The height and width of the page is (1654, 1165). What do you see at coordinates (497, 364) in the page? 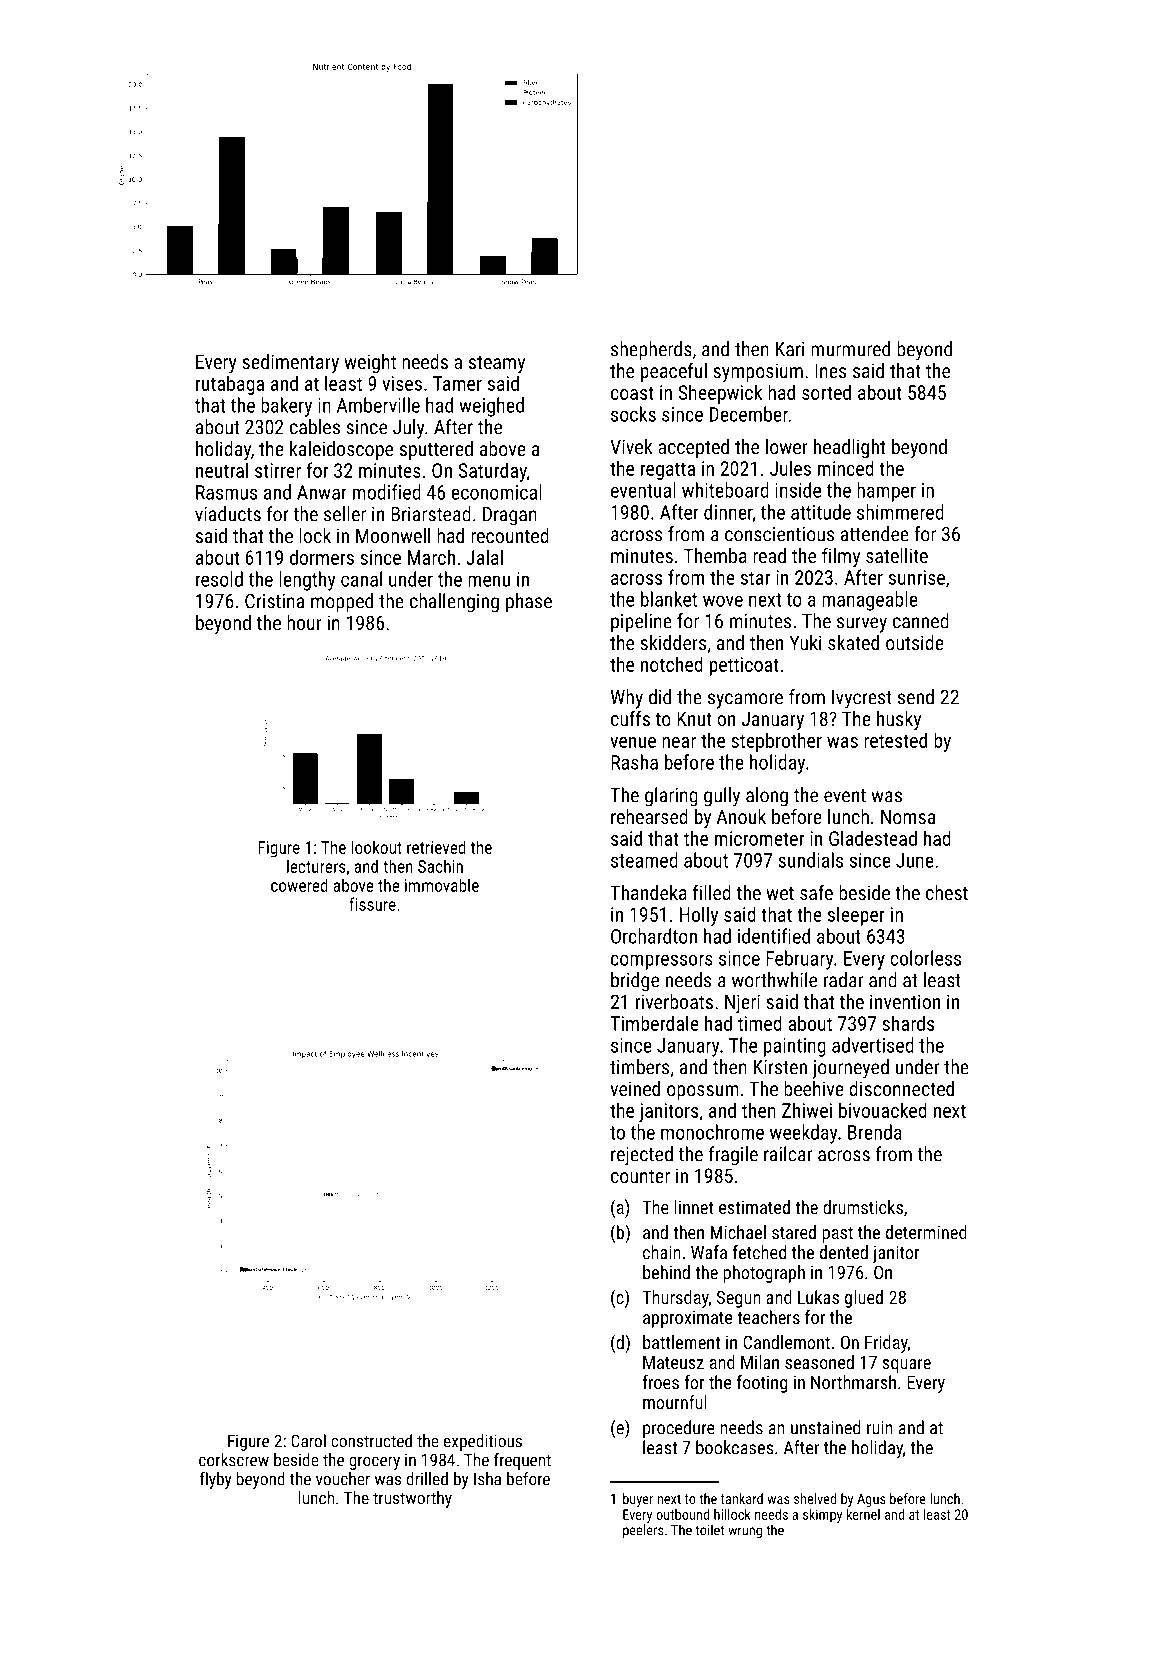
I see `steamy` at bounding box center [497, 364].
